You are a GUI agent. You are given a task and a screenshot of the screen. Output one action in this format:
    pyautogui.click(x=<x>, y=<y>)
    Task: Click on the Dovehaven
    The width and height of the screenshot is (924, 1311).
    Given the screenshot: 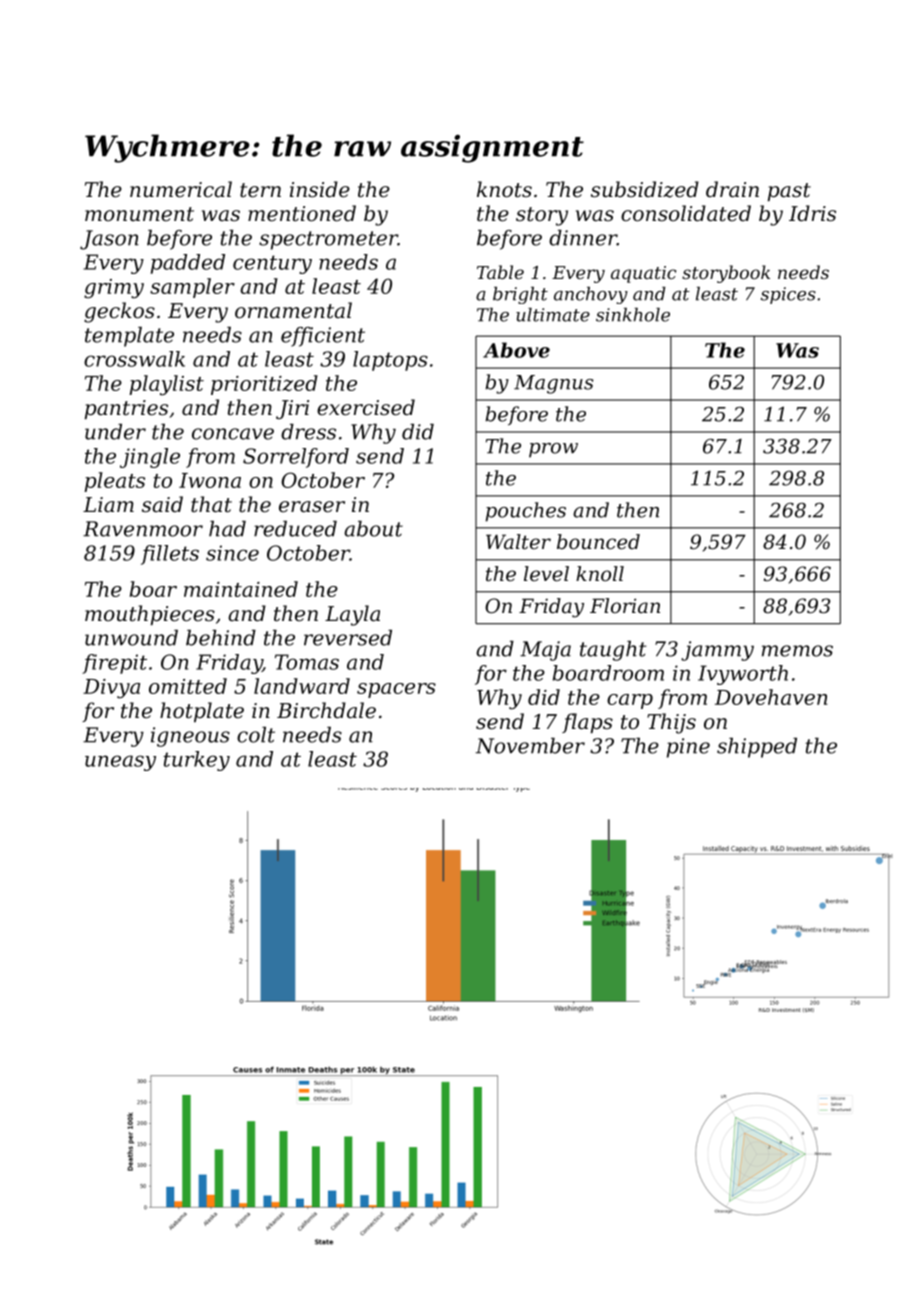 What is the action you would take?
    pyautogui.click(x=771, y=697)
